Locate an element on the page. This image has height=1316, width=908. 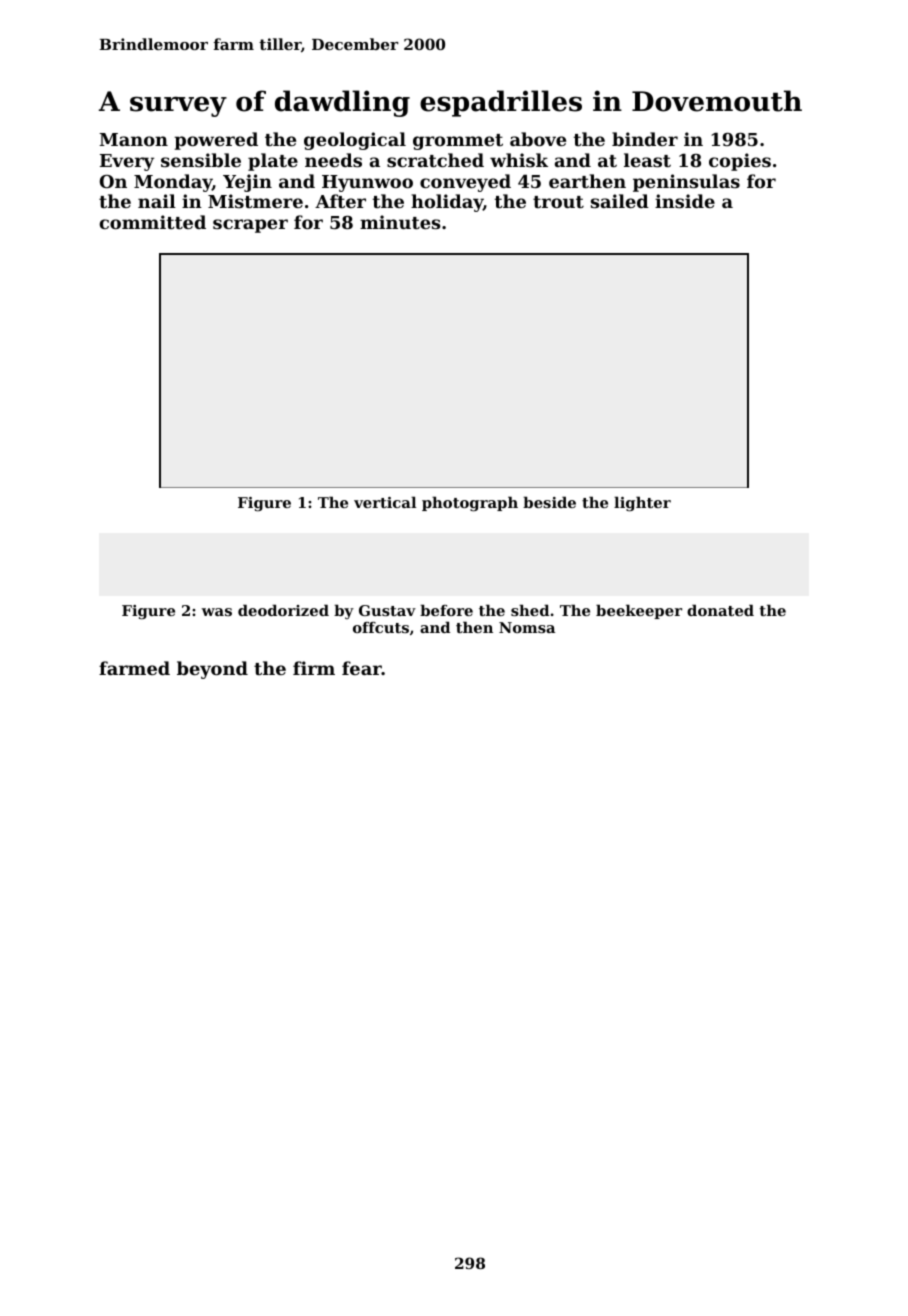
vertical is located at coordinates (385, 502).
